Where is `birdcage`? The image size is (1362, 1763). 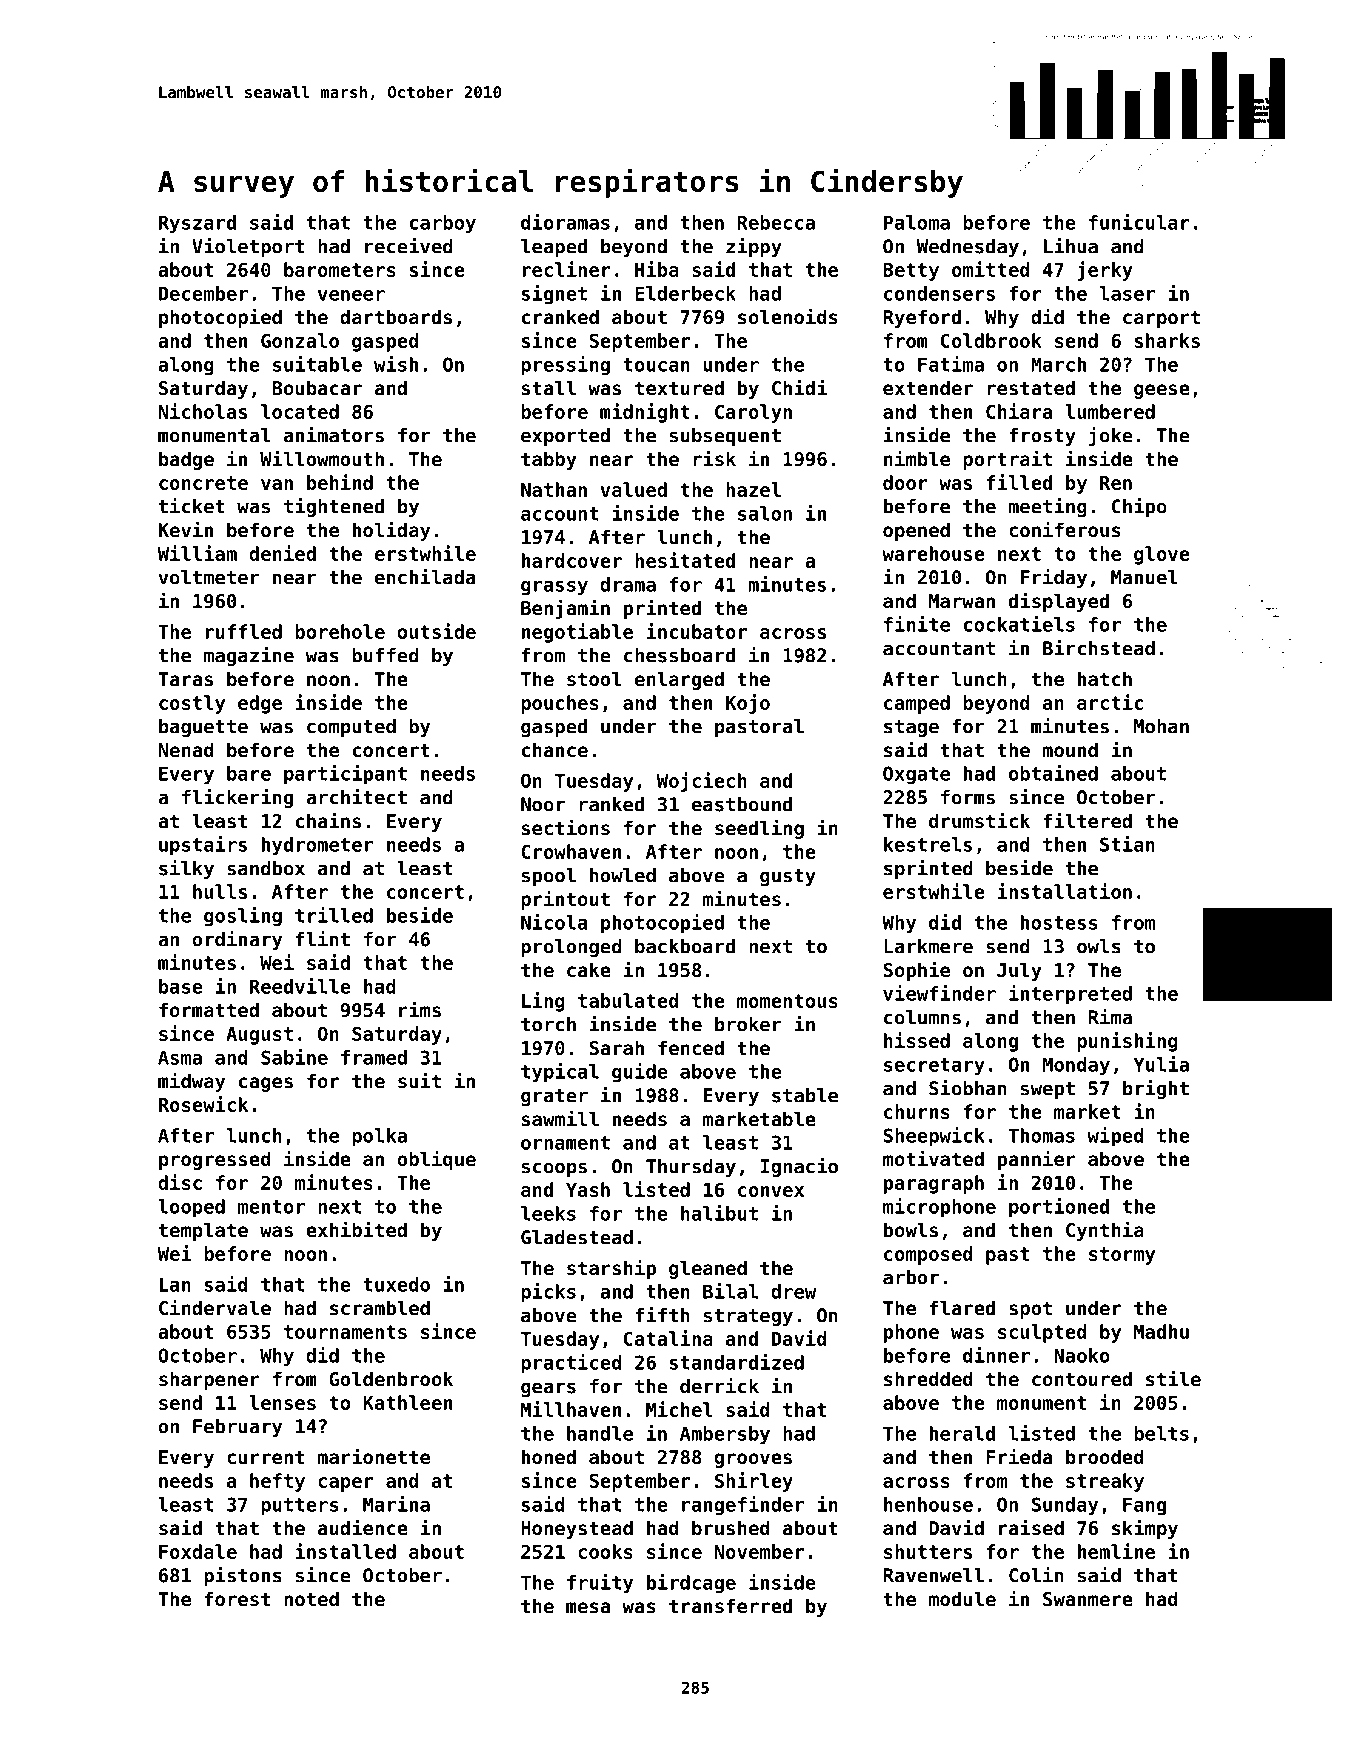
birdcage is located at coordinates (691, 1584).
